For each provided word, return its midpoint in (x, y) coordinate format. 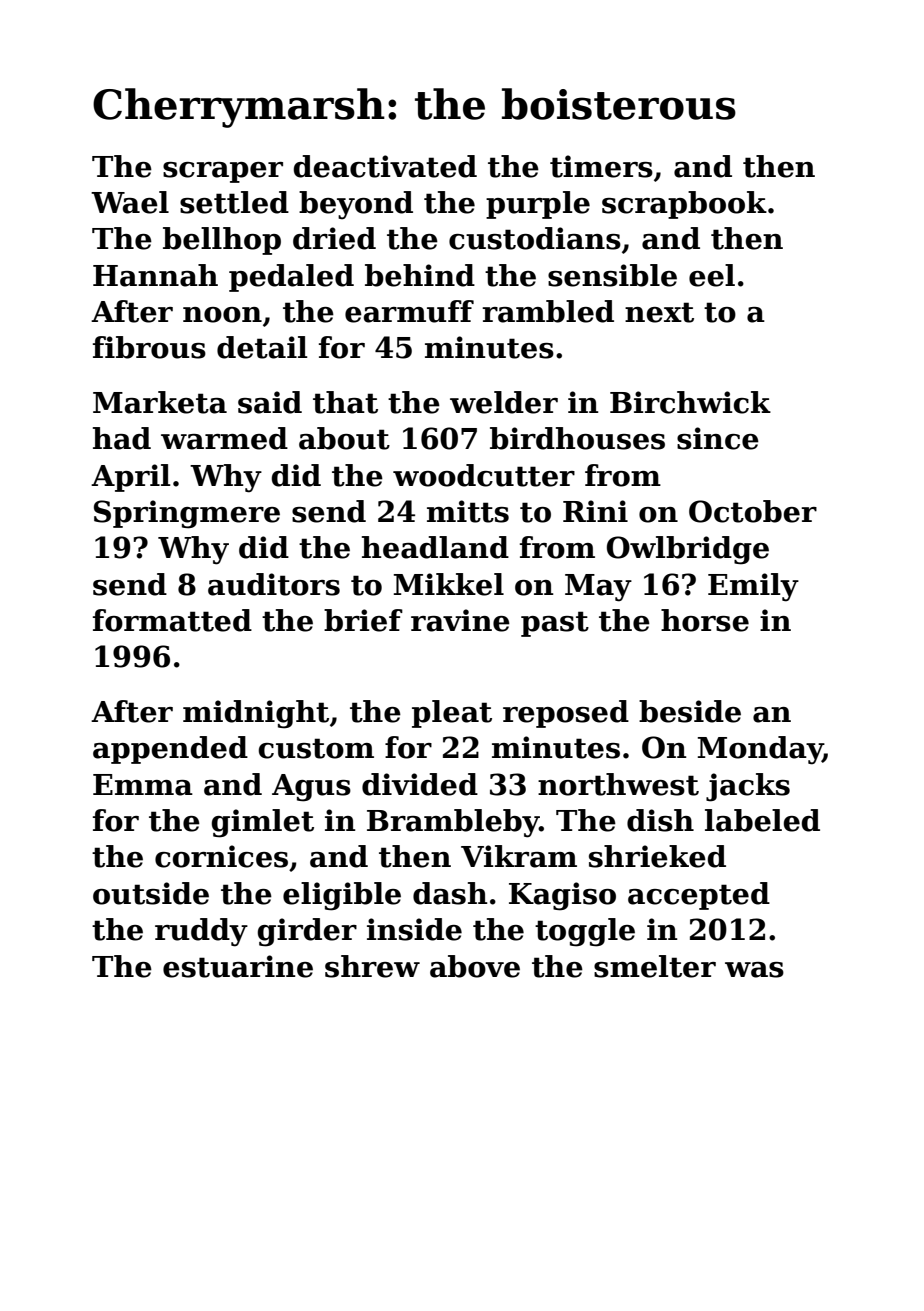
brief (363, 620)
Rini (595, 511)
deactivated (385, 166)
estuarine (238, 966)
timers (601, 166)
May (598, 588)
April (131, 478)
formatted (172, 620)
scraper (223, 172)
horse (705, 620)
